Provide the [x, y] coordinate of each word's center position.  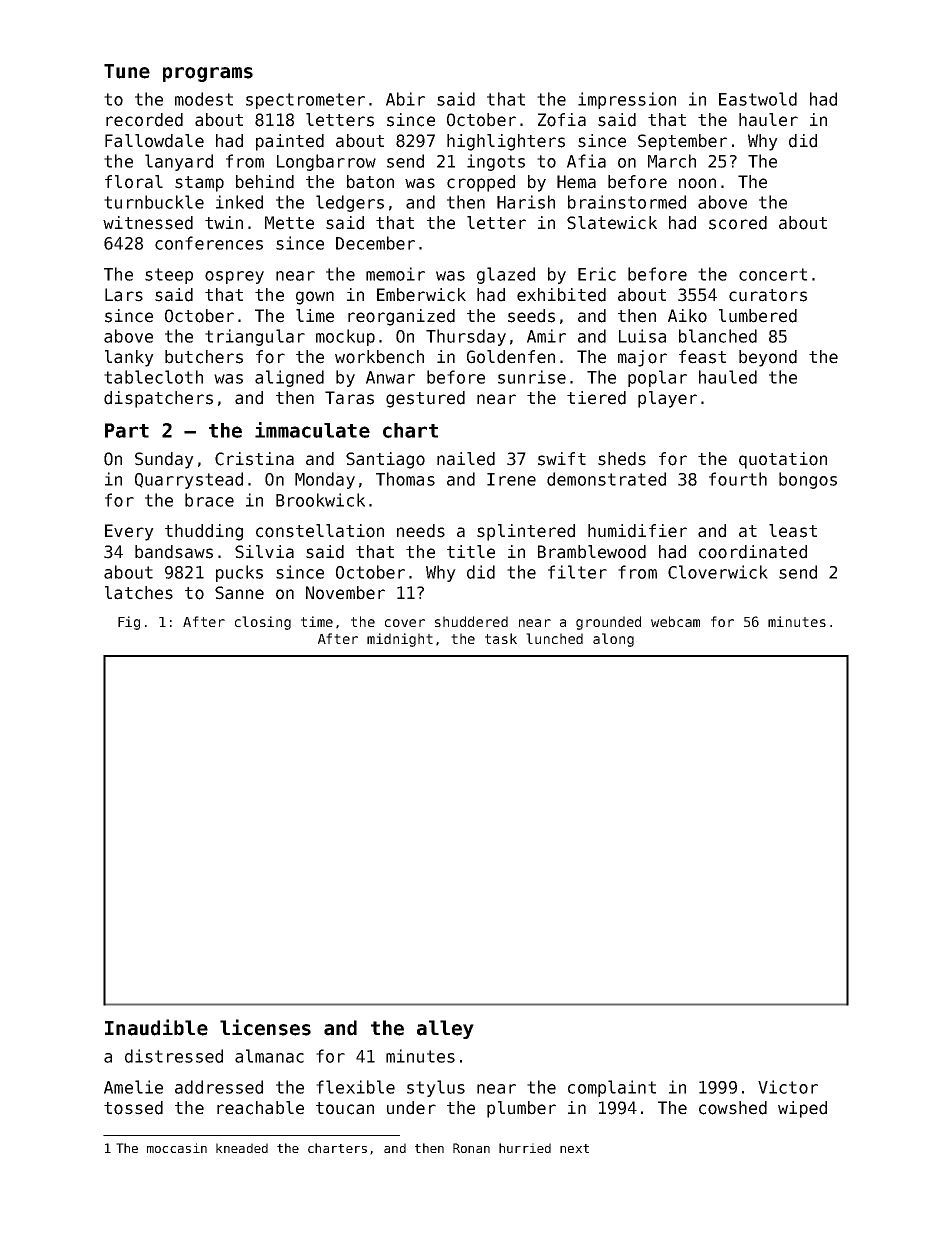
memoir [395, 274]
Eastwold [758, 99]
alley [445, 1029]
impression [627, 100]
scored [738, 223]
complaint [612, 1088]
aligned [289, 378]
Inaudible [156, 1027]
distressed [174, 1056]
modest [204, 99]
